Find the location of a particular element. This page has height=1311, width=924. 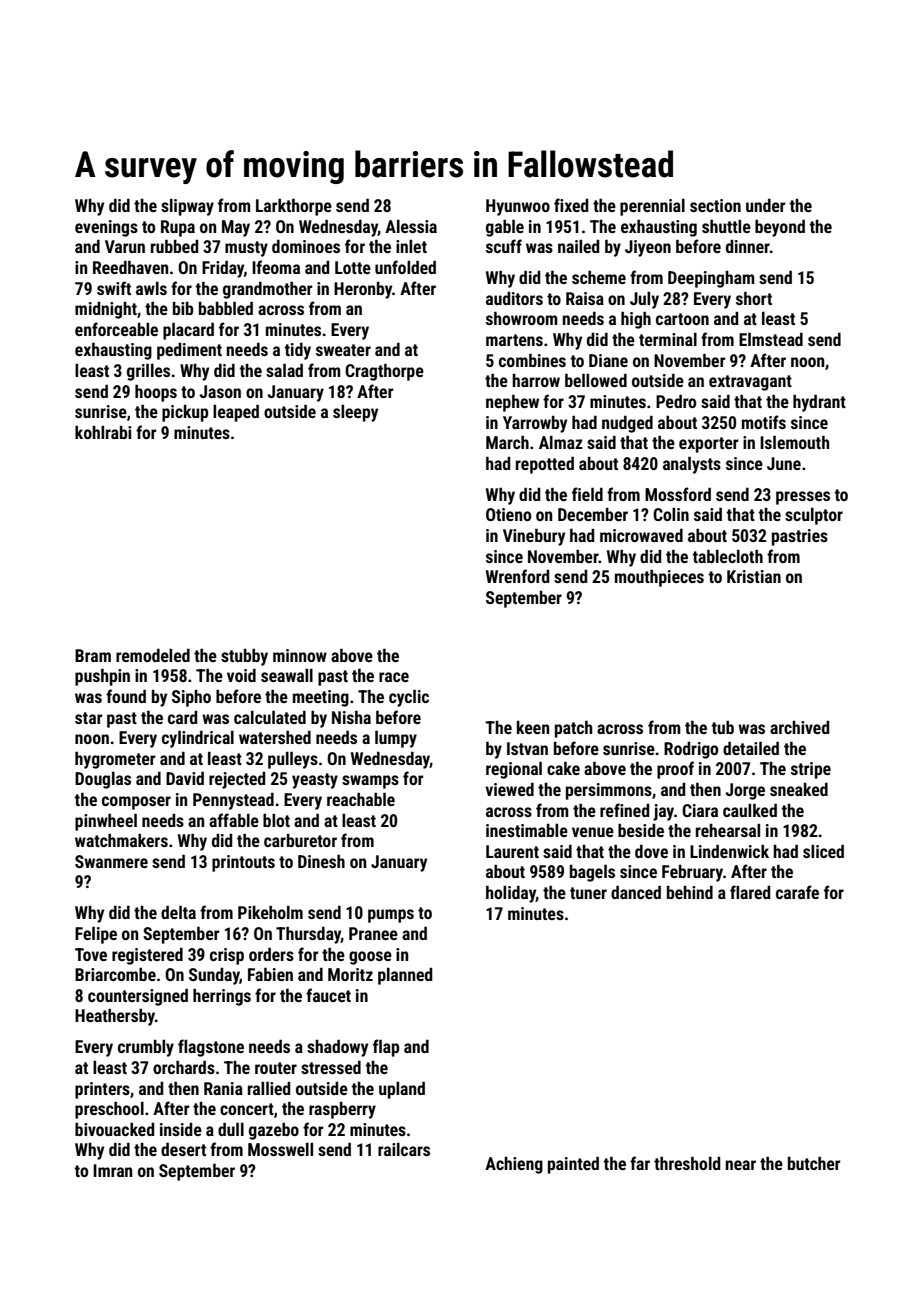

sleepy is located at coordinates (355, 413).
